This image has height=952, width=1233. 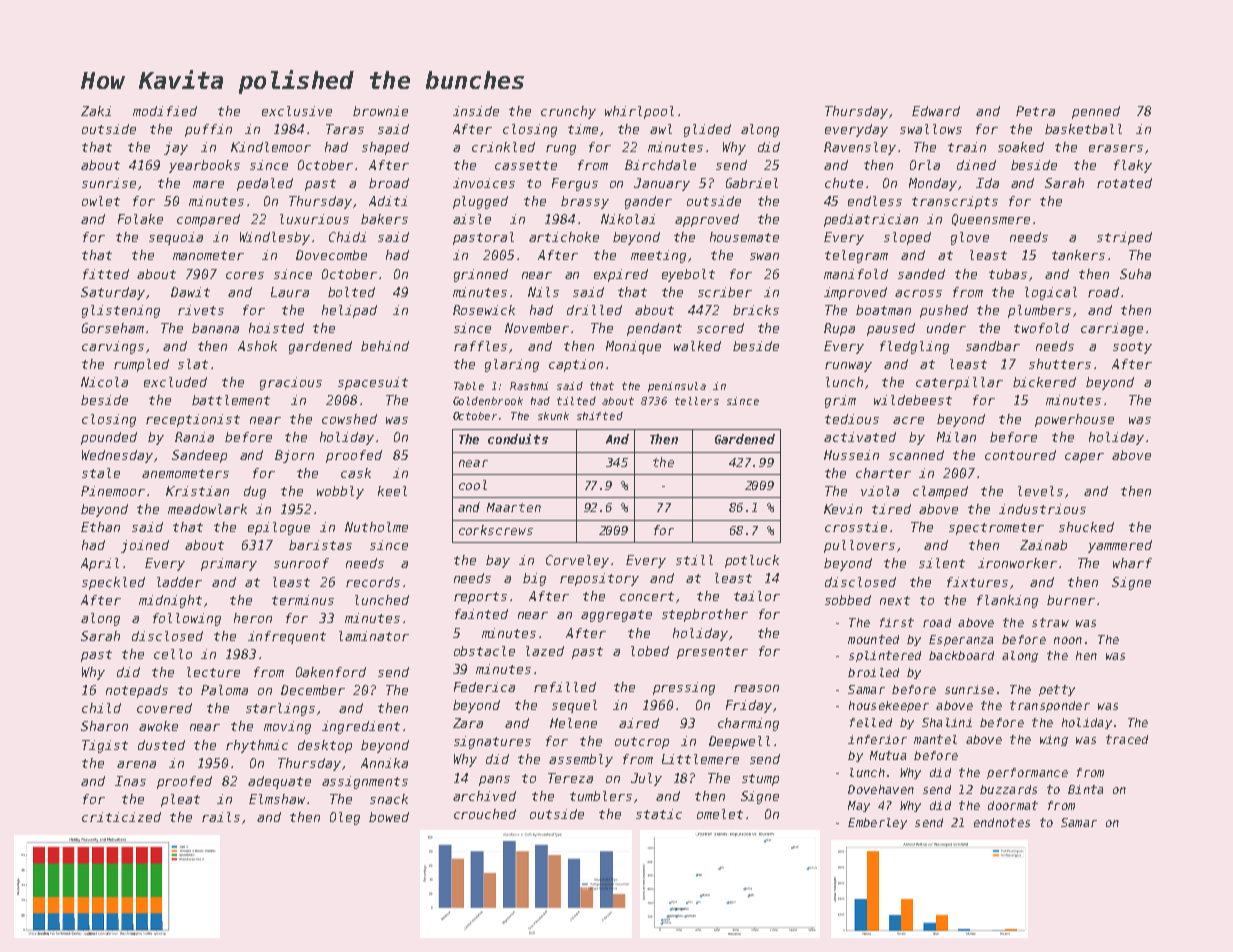 I want to click on ingredient, so click(x=361, y=727).
